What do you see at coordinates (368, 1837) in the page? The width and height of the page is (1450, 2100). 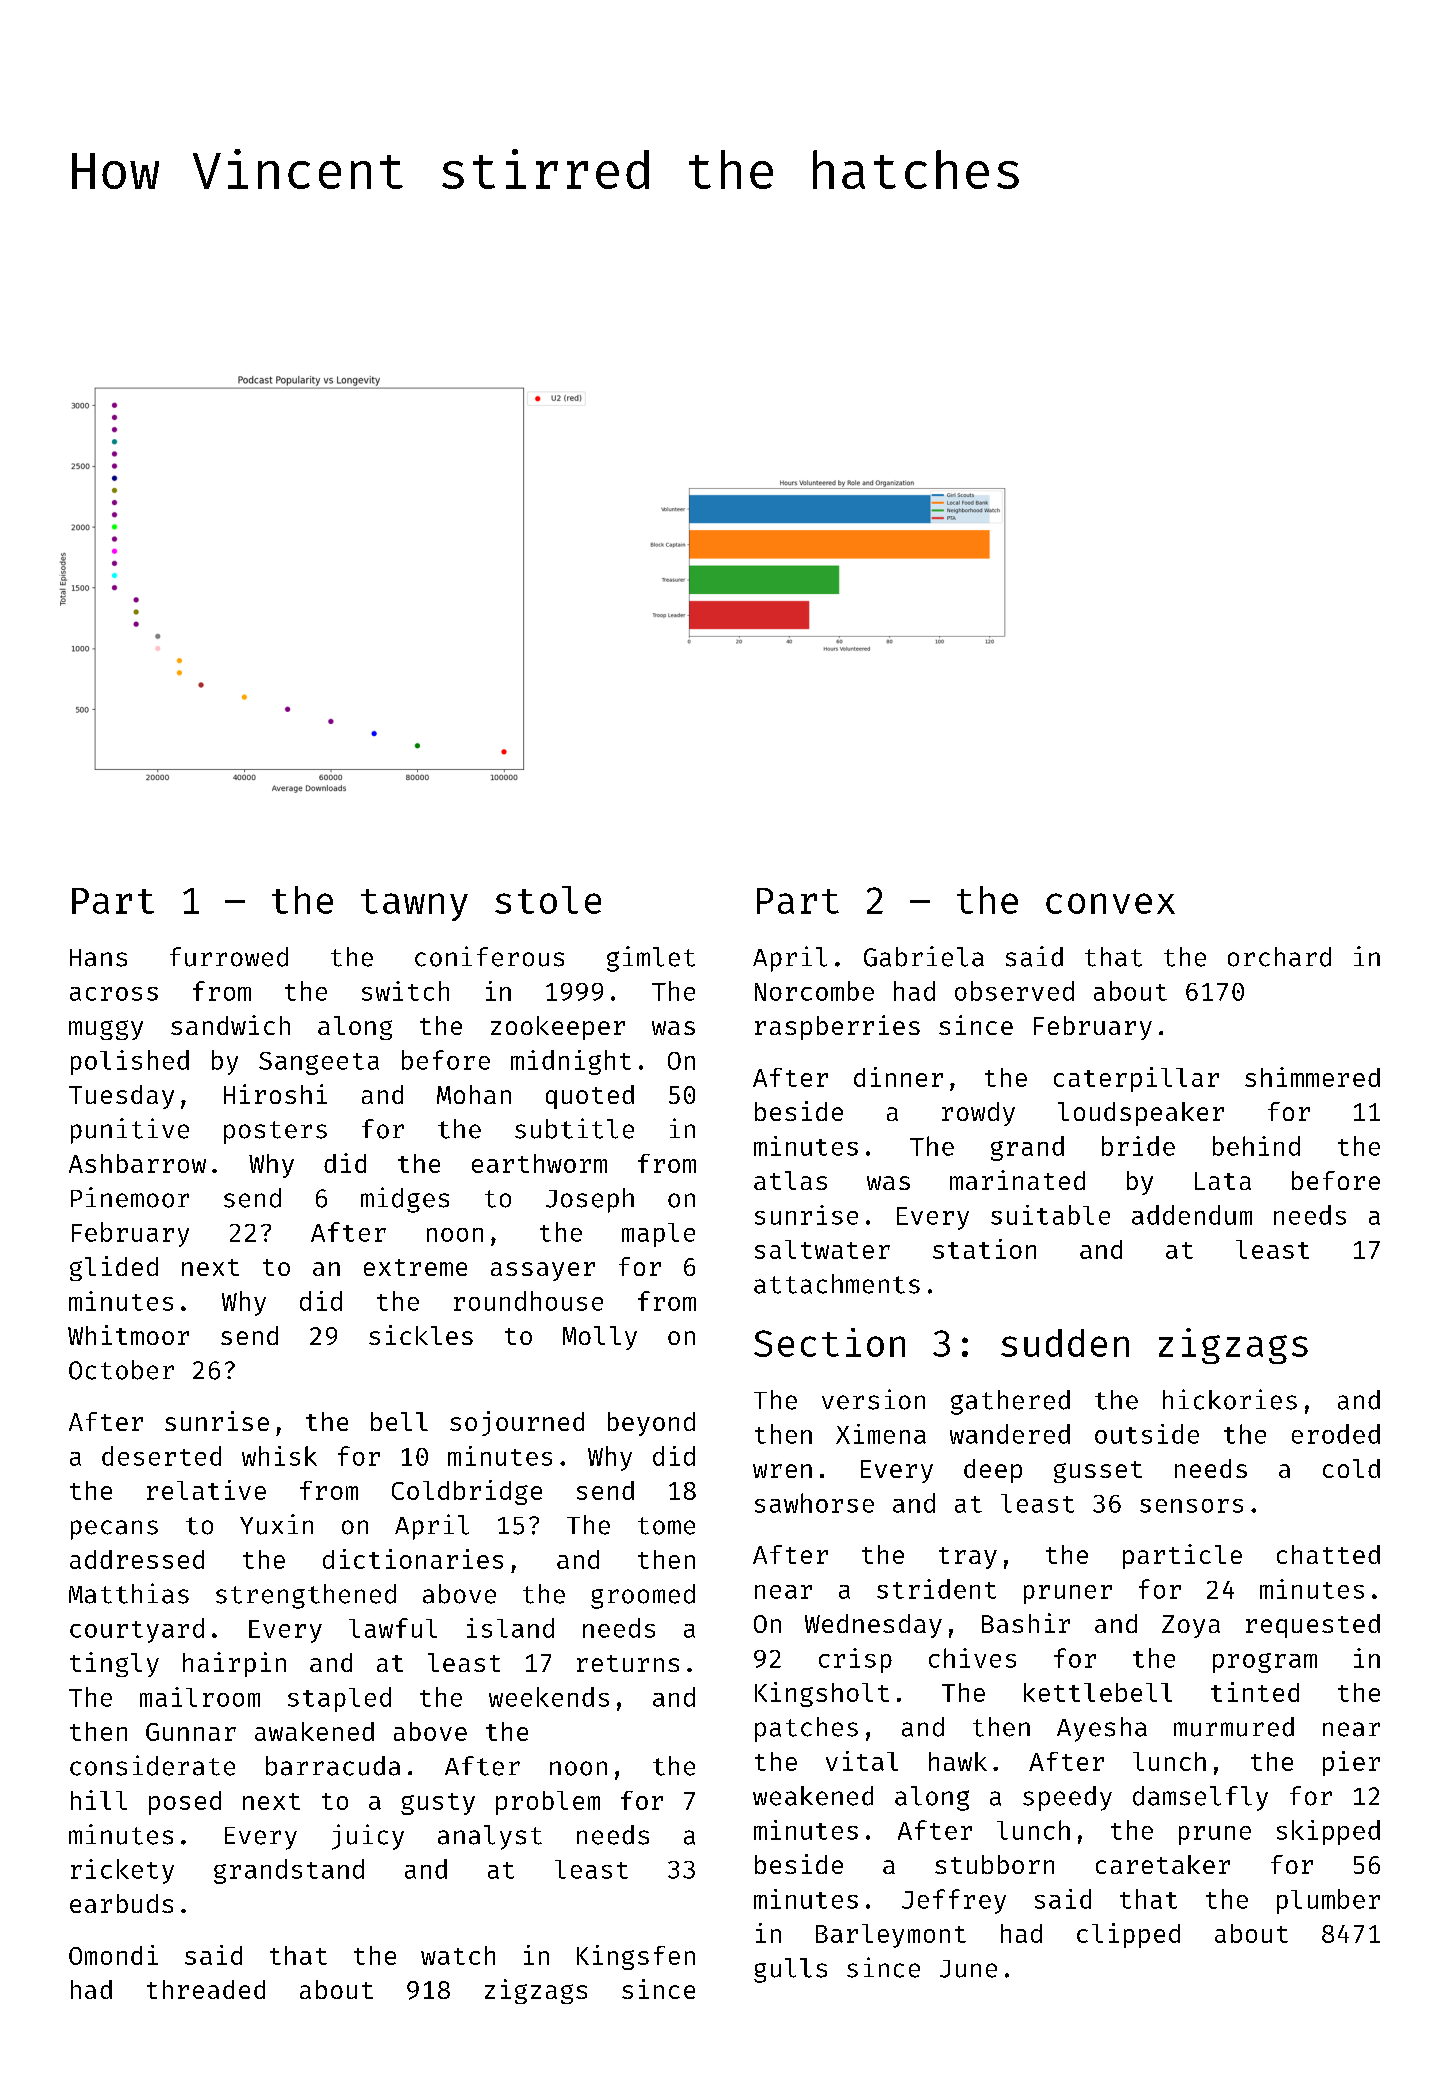 I see `juicy` at bounding box center [368, 1837].
